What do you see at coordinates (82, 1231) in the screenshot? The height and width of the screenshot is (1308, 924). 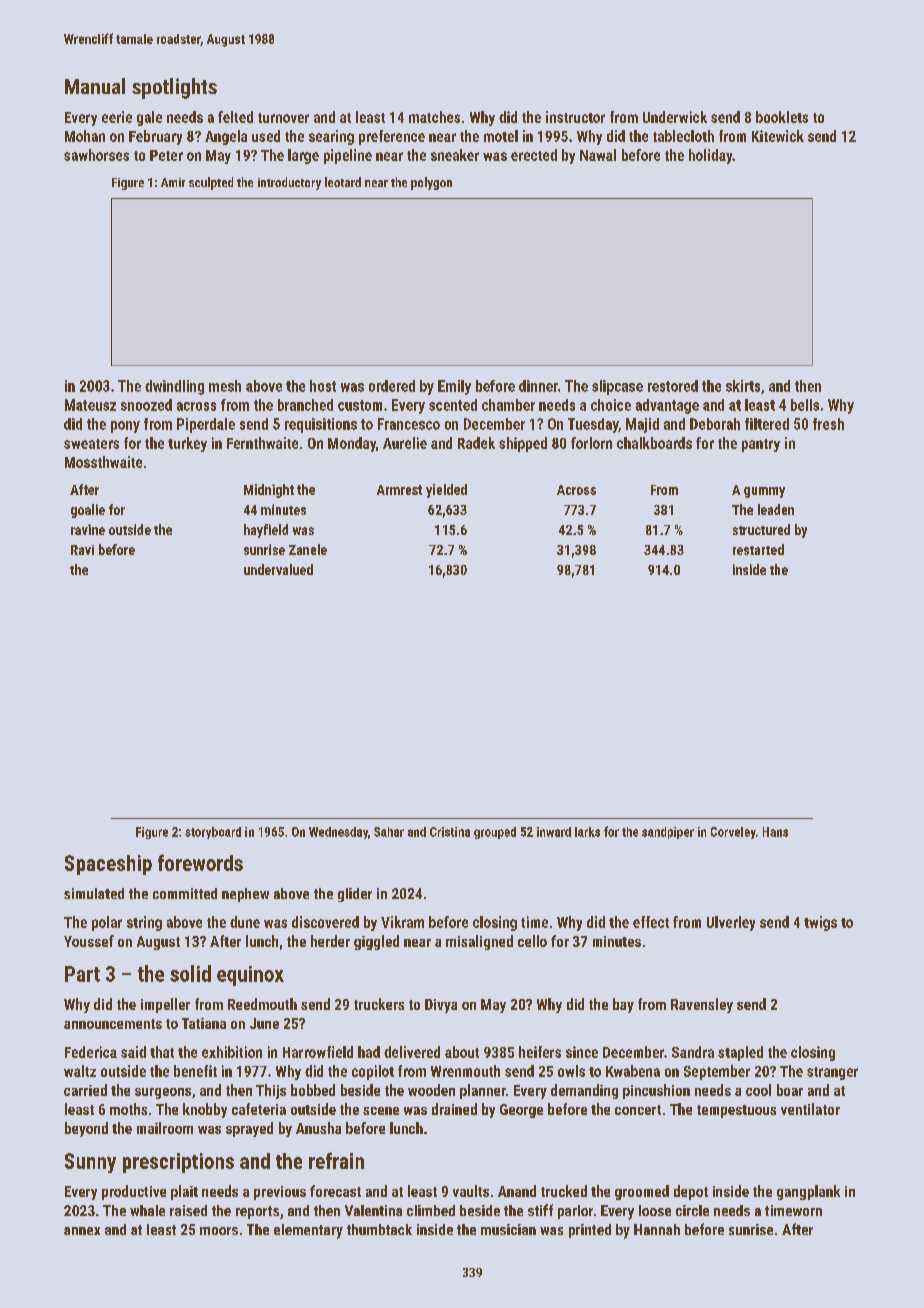 I see `annex` at bounding box center [82, 1231].
